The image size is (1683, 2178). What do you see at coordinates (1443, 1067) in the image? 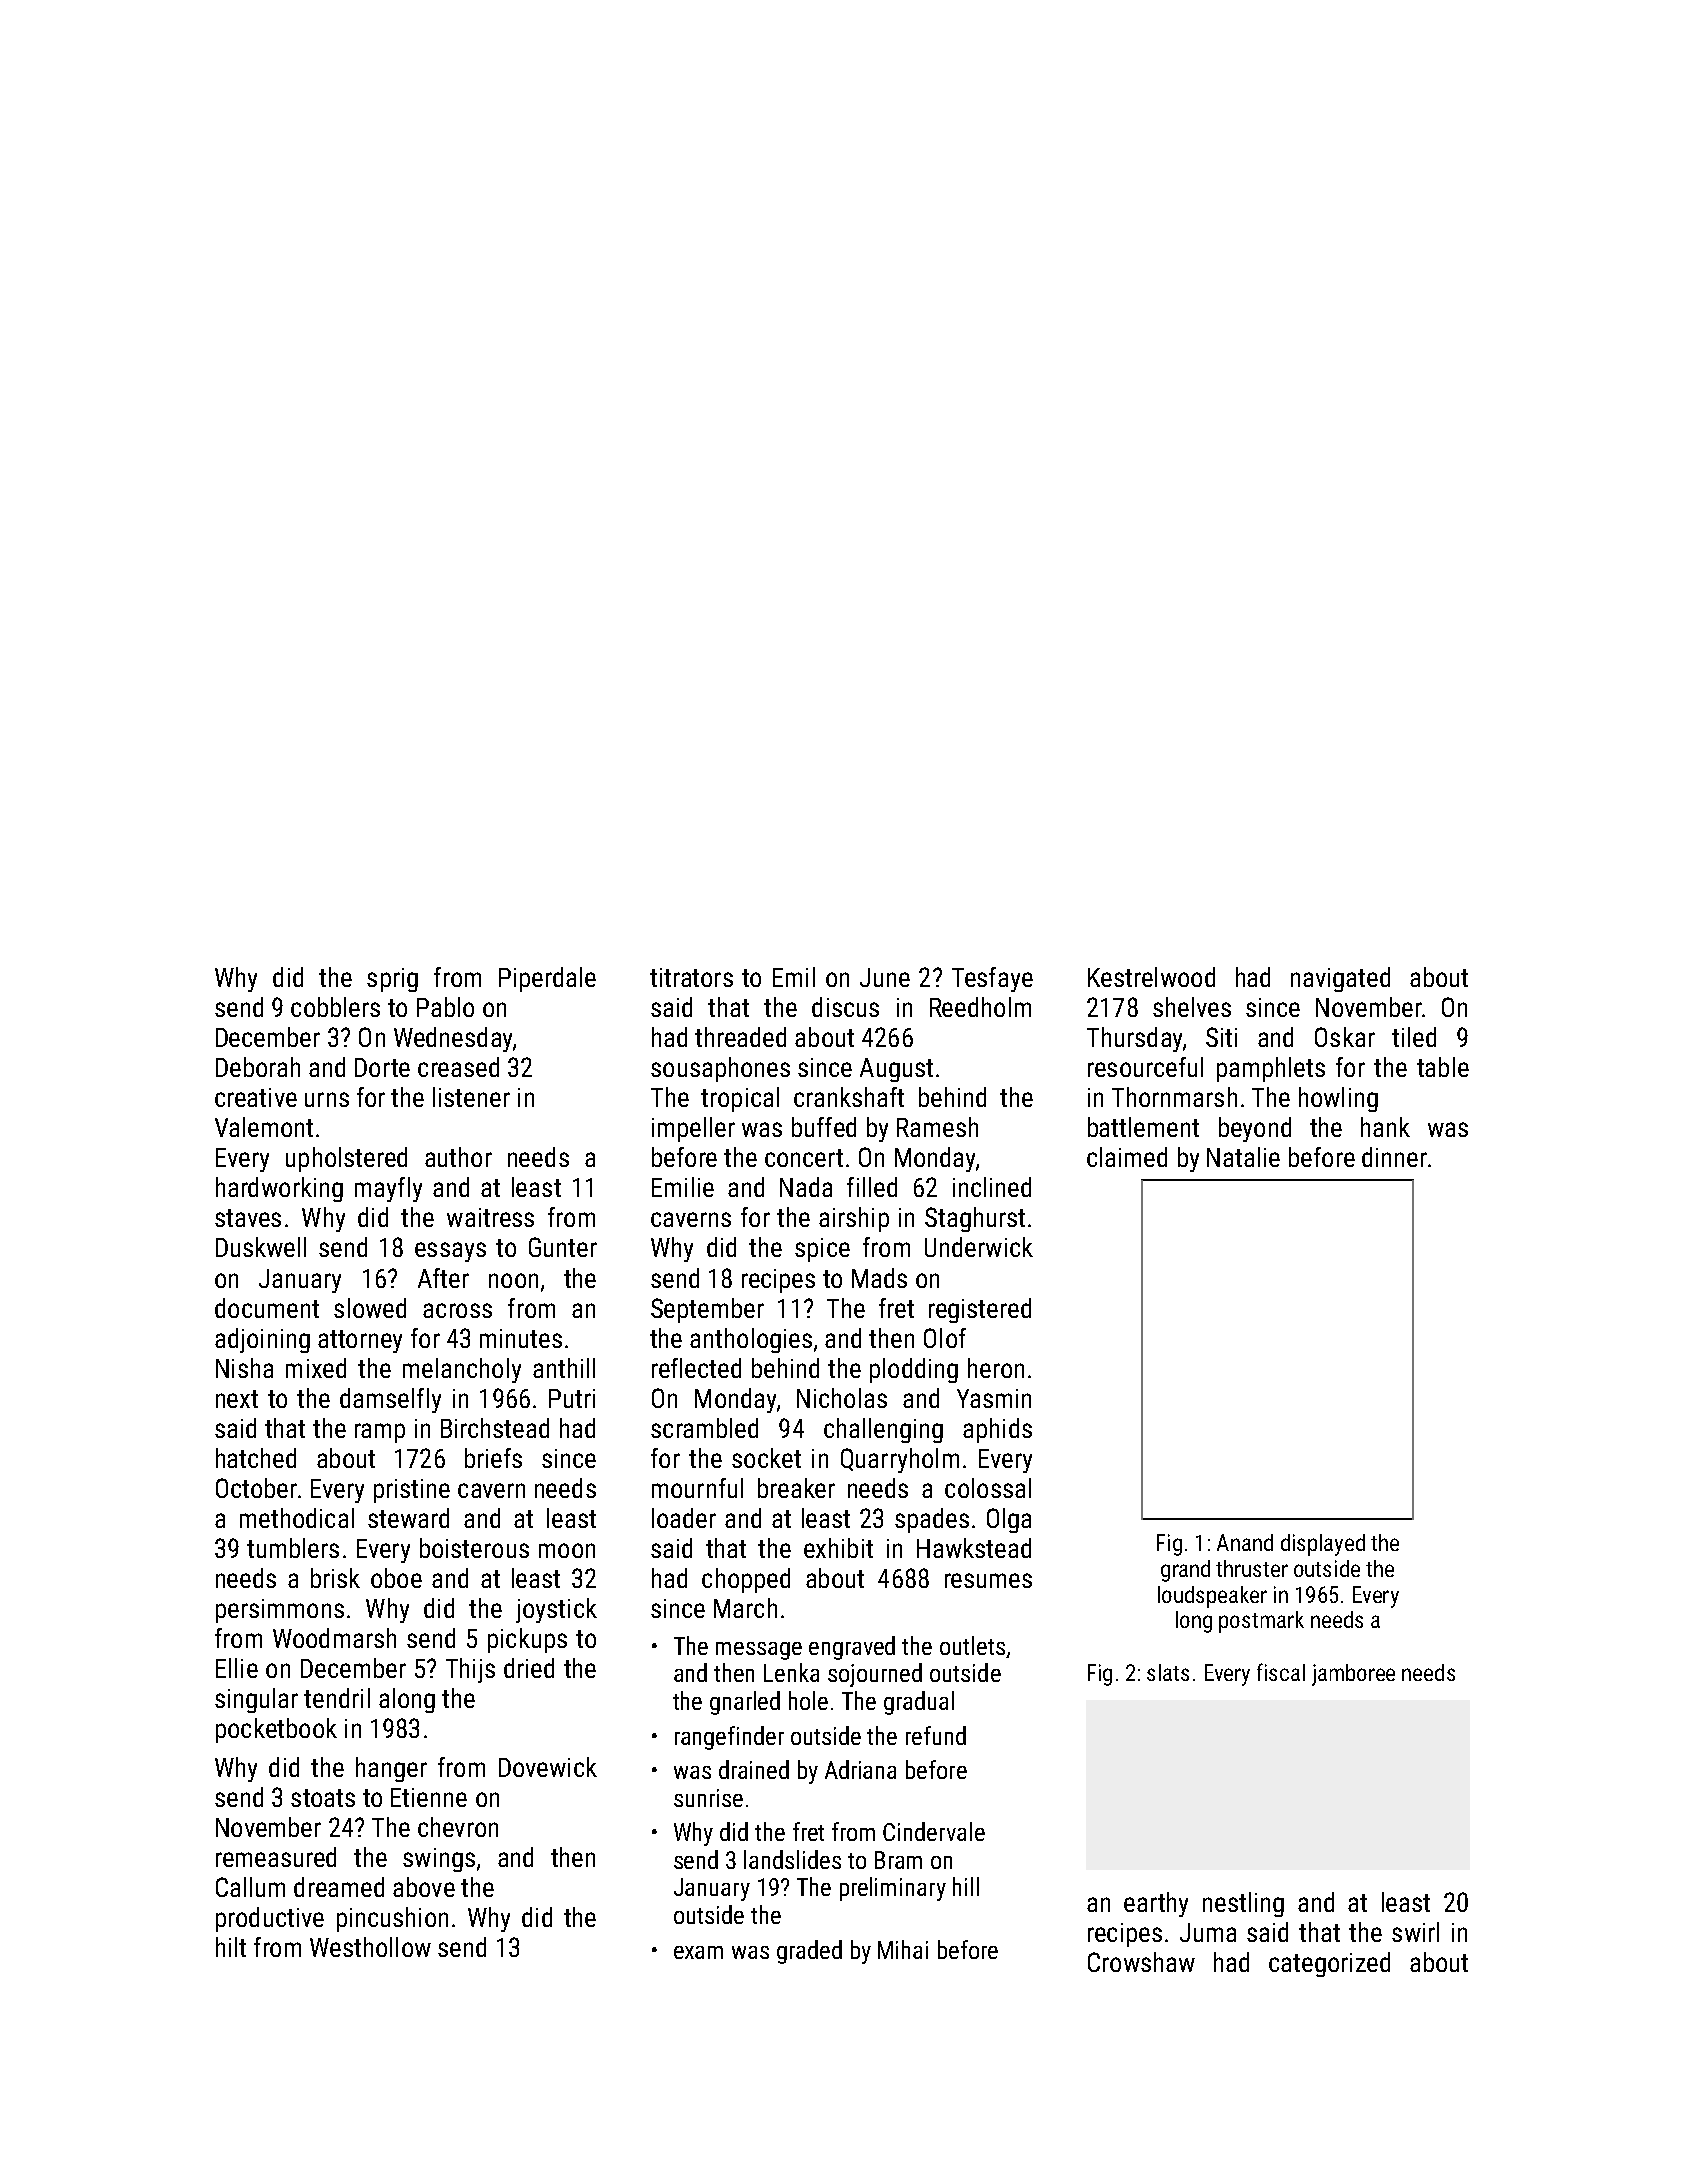
I see `table` at bounding box center [1443, 1067].
